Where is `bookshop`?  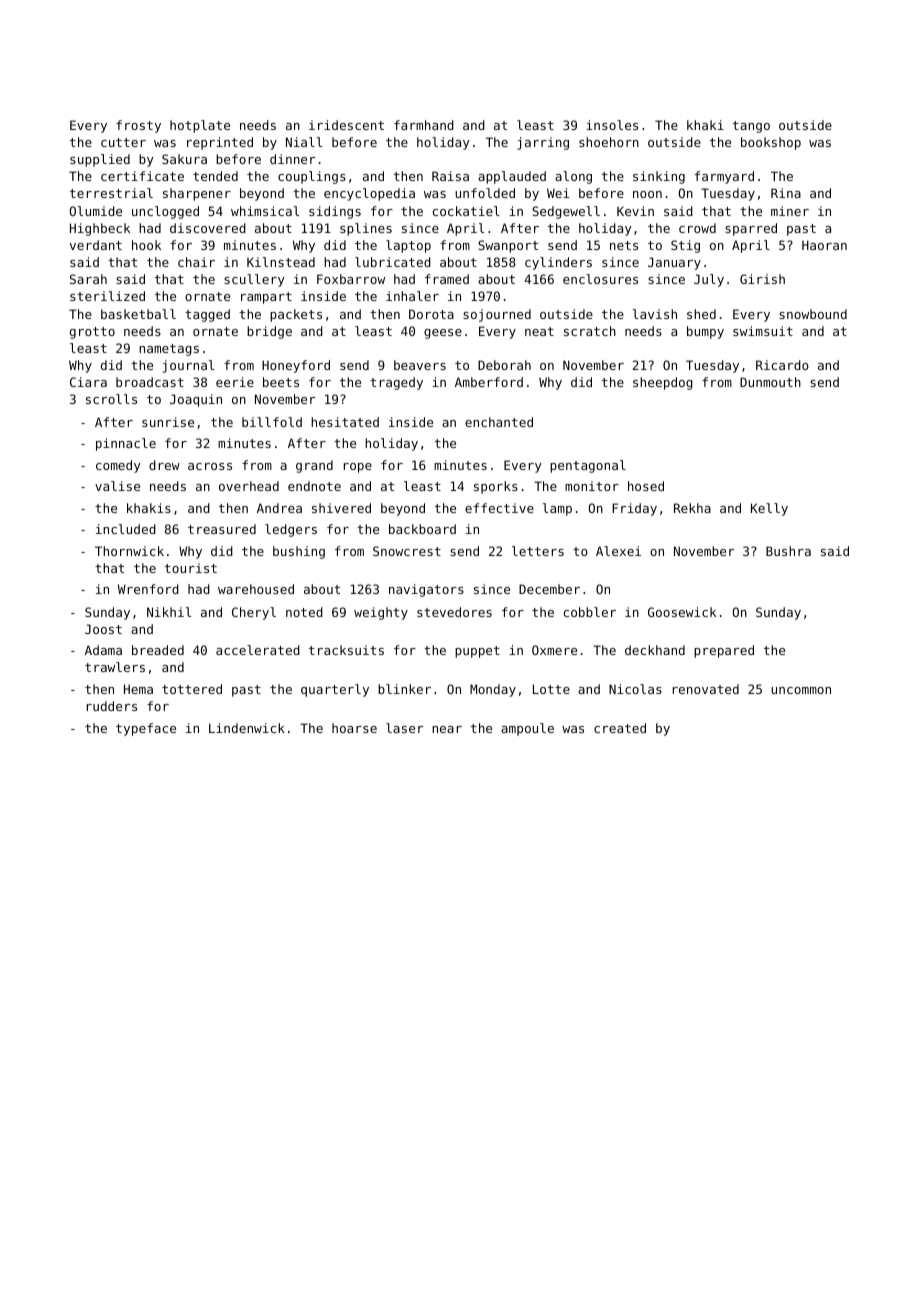
bookshop is located at coordinates (771, 143).
